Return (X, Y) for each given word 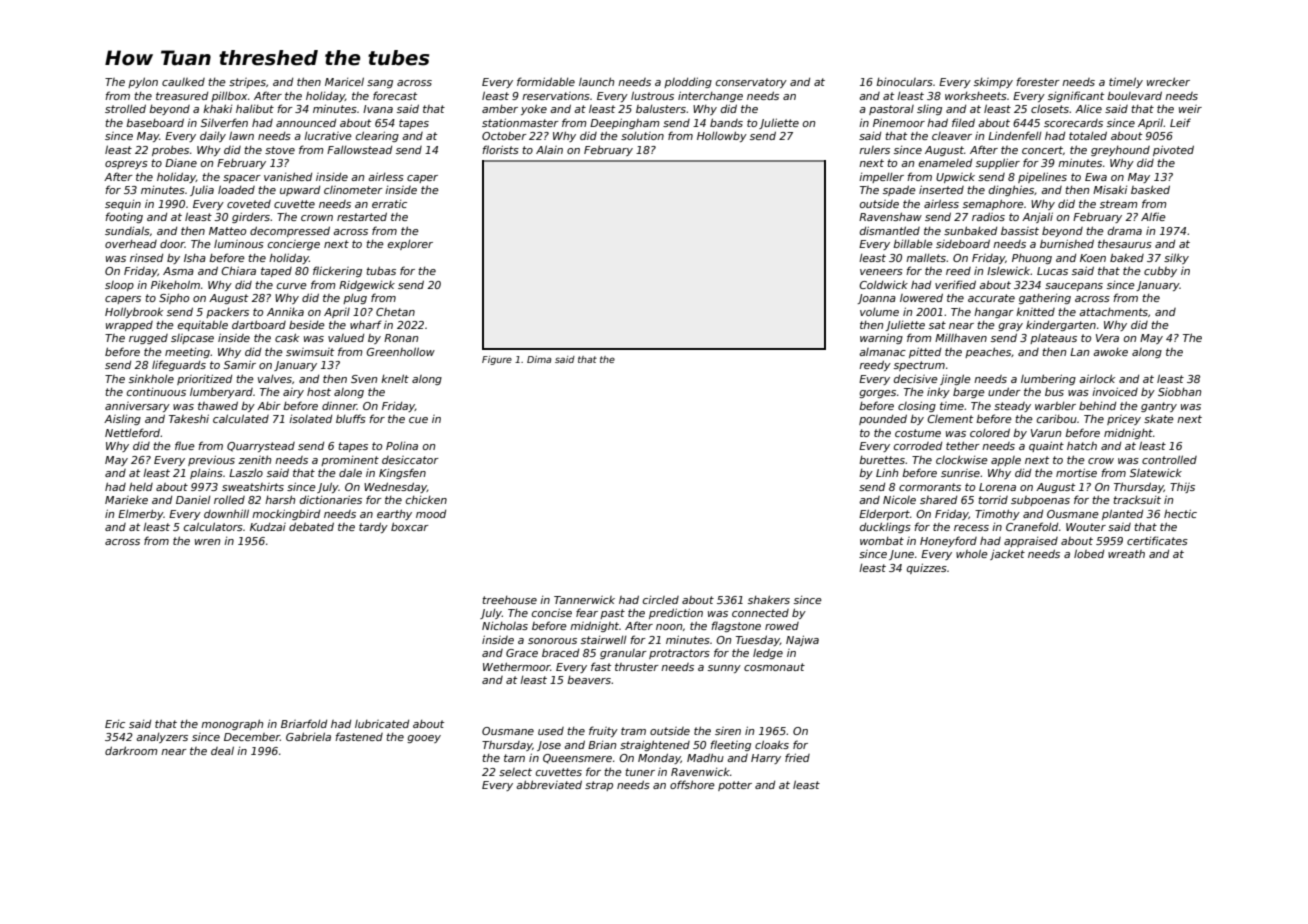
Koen (1093, 258)
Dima (539, 359)
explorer (410, 245)
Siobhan (1179, 392)
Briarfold (304, 723)
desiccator (410, 460)
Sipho (174, 298)
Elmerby (141, 514)
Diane (181, 163)
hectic (1180, 513)
